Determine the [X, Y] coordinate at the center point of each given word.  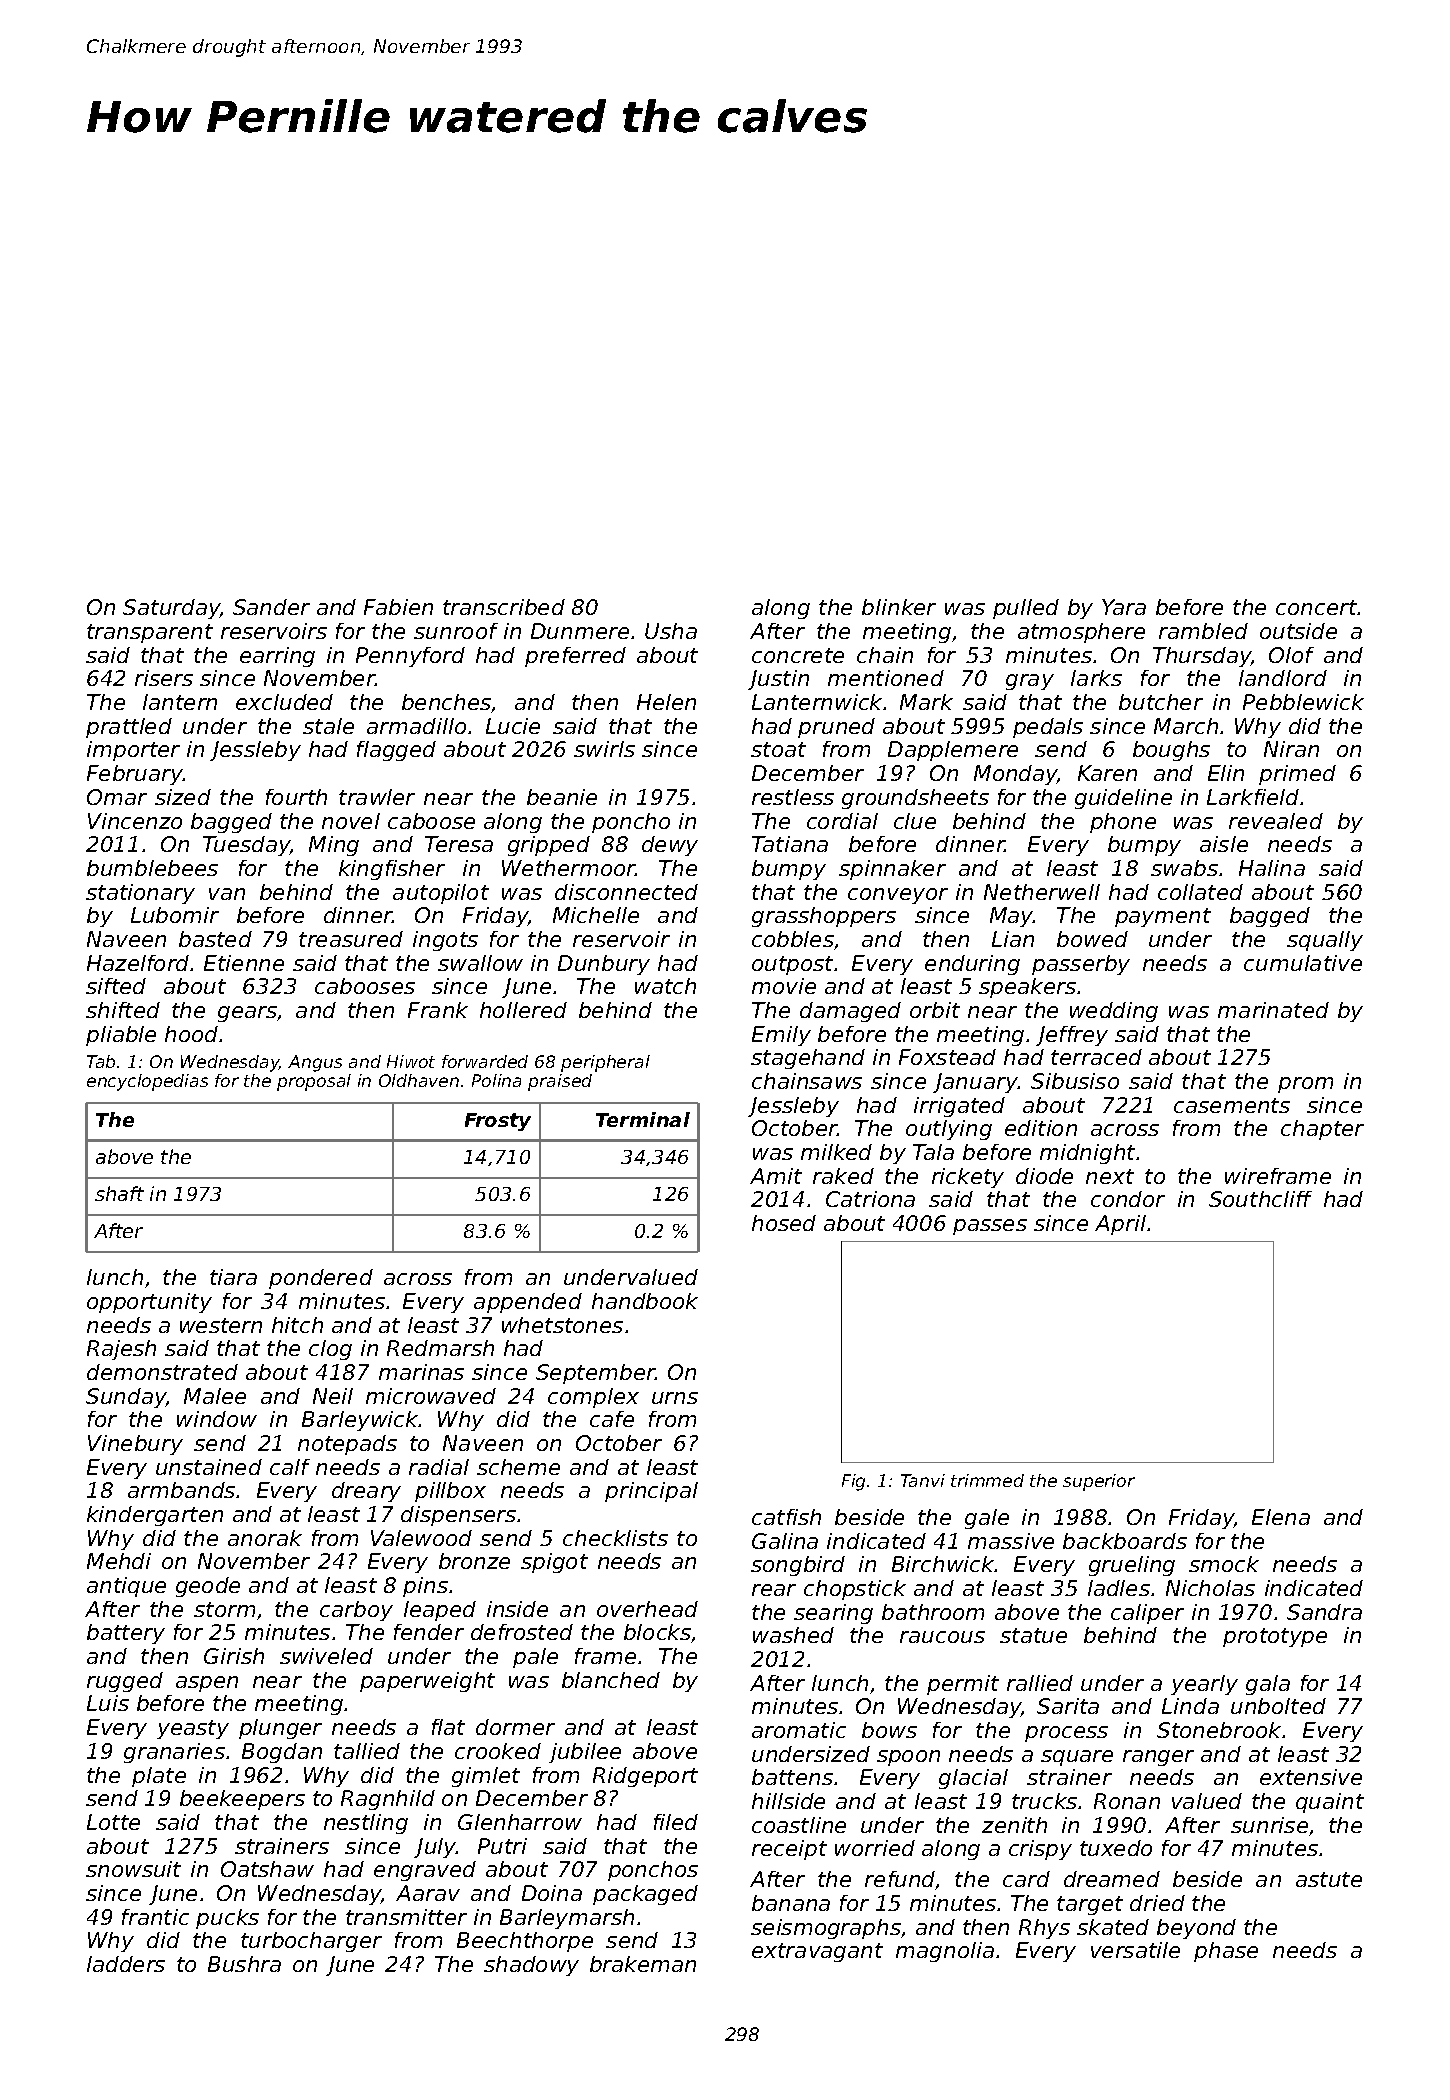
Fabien [398, 607]
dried [1157, 1903]
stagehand [808, 1059]
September [595, 1374]
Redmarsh [440, 1348]
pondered [321, 1279]
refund [900, 1880]
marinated [1273, 1010]
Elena [1281, 1517]
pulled [1026, 609]
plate [159, 1777]
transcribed [504, 607]
